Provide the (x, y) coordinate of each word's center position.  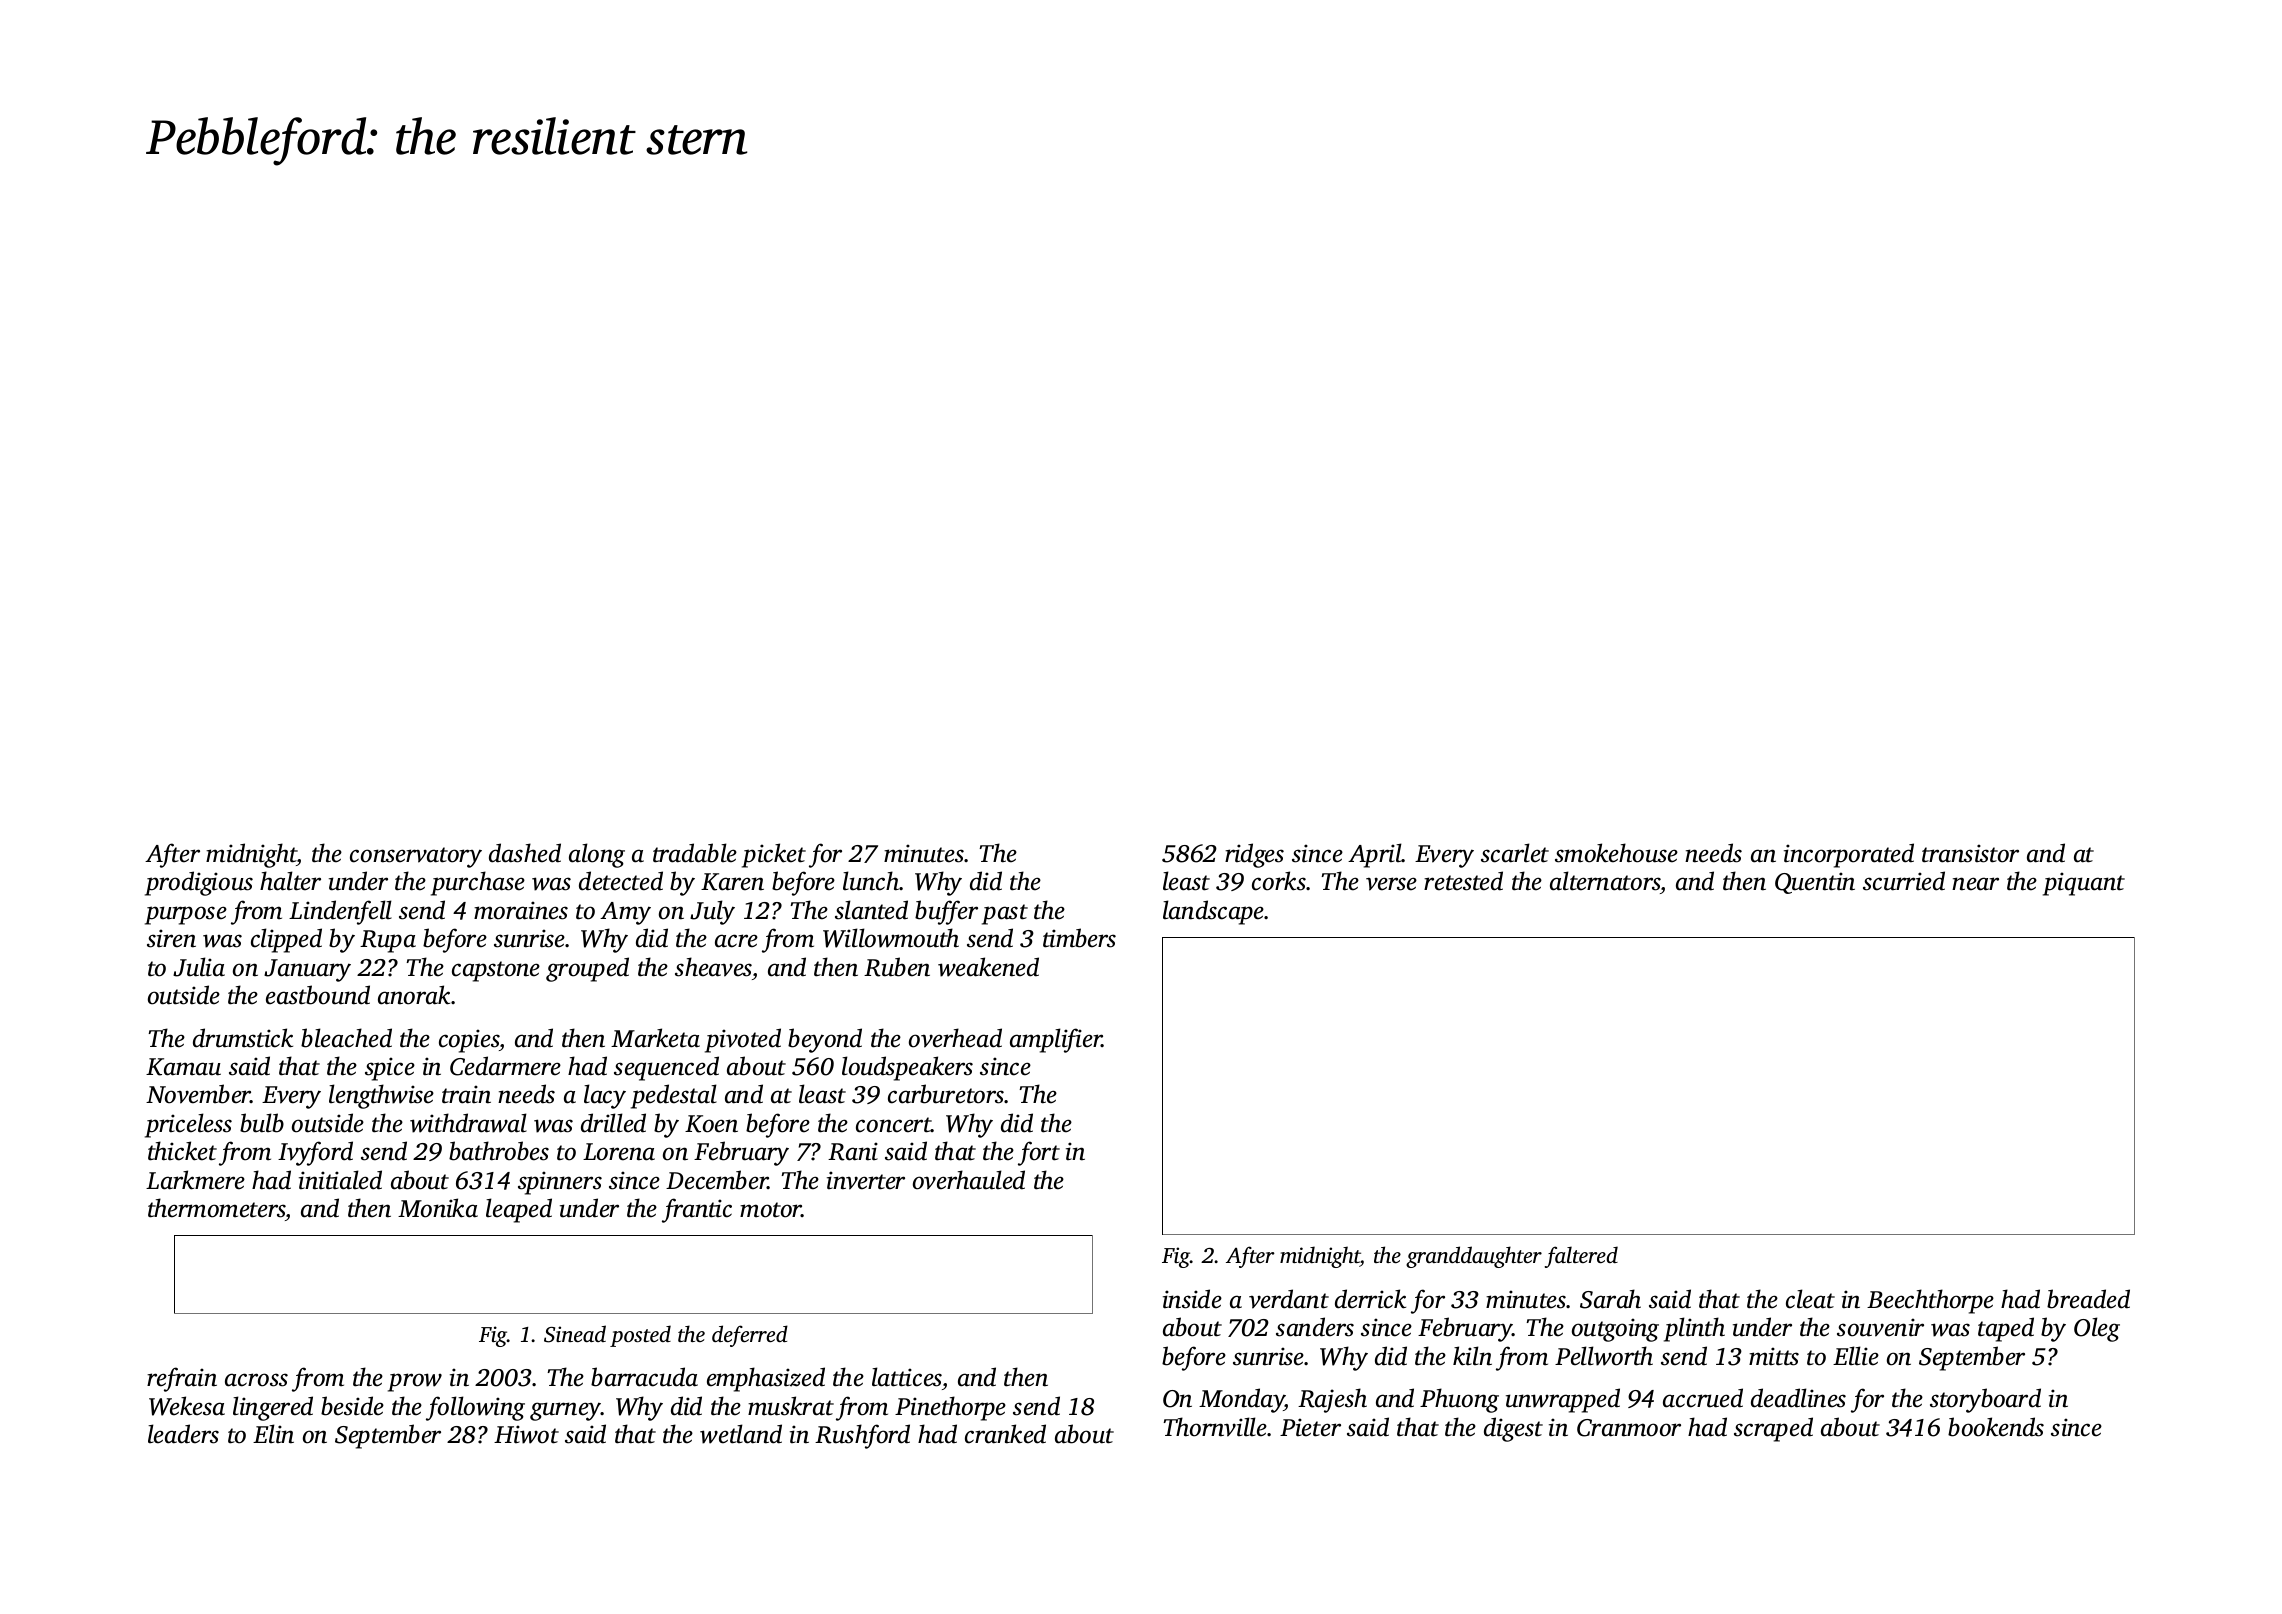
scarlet (1515, 853)
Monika (438, 1208)
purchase (478, 883)
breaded (2088, 1299)
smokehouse (1616, 853)
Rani (853, 1151)
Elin (273, 1434)
